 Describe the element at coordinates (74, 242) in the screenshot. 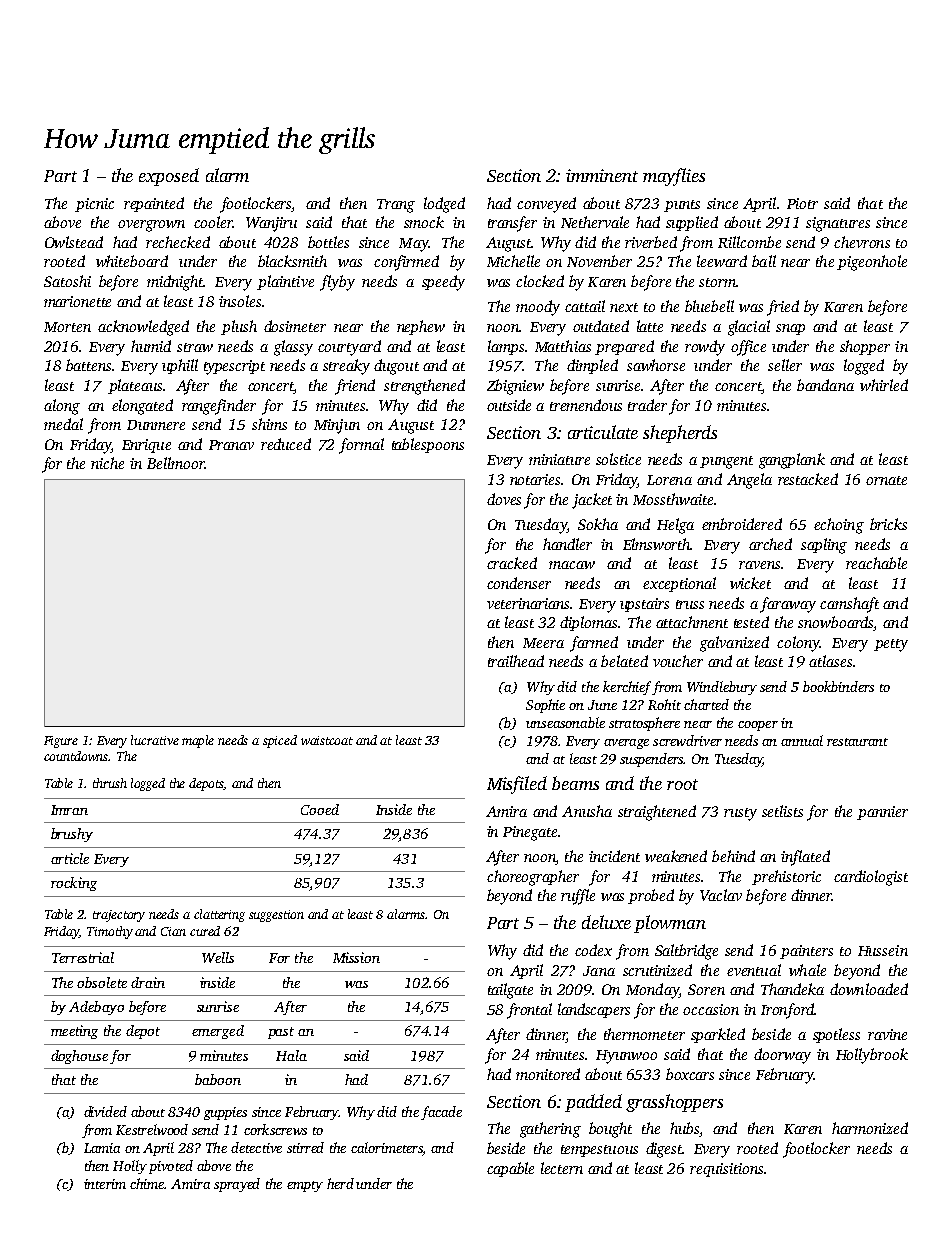

I see `Owlstead` at that location.
